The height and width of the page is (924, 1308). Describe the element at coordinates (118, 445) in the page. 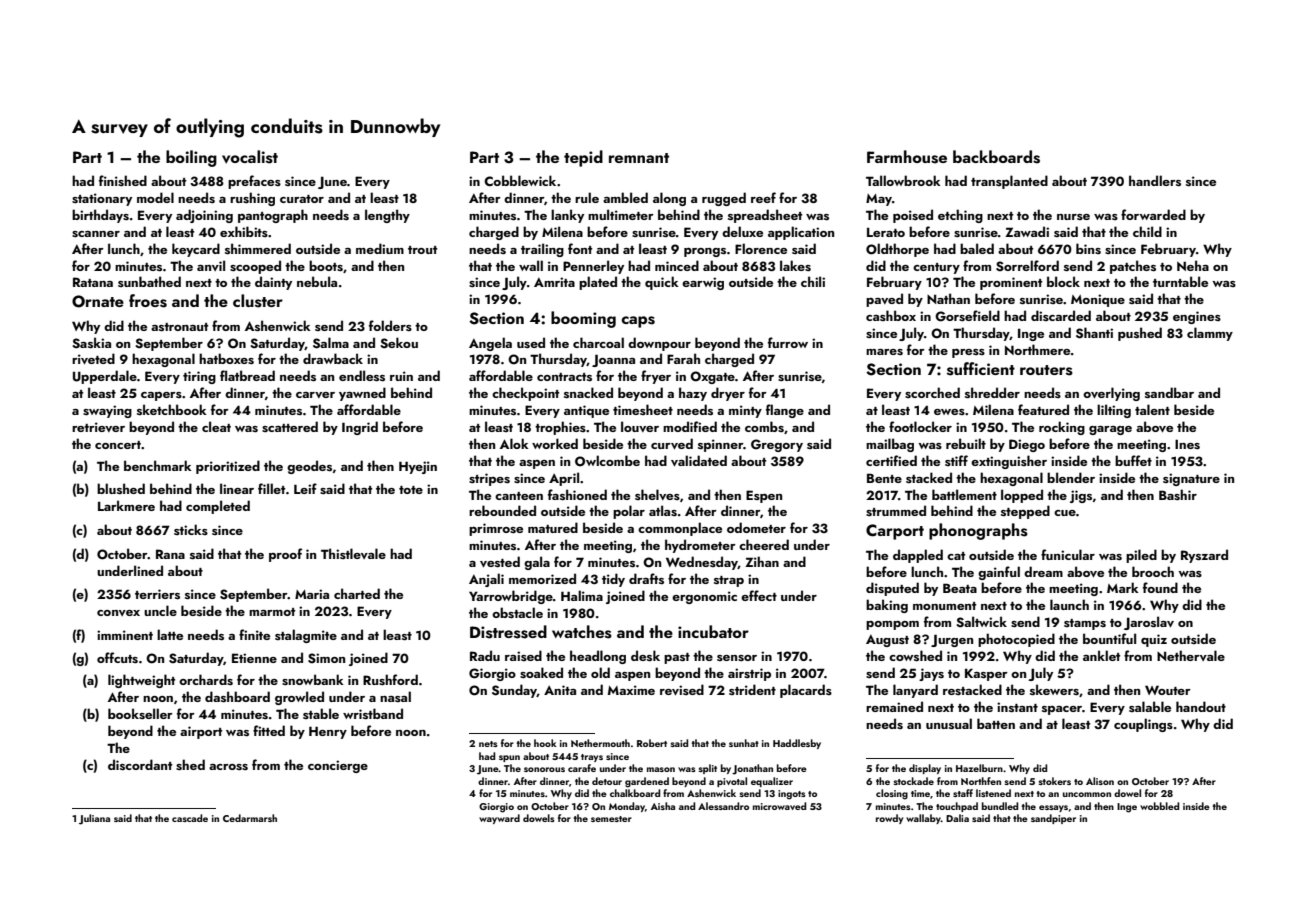

I see `concert` at that location.
